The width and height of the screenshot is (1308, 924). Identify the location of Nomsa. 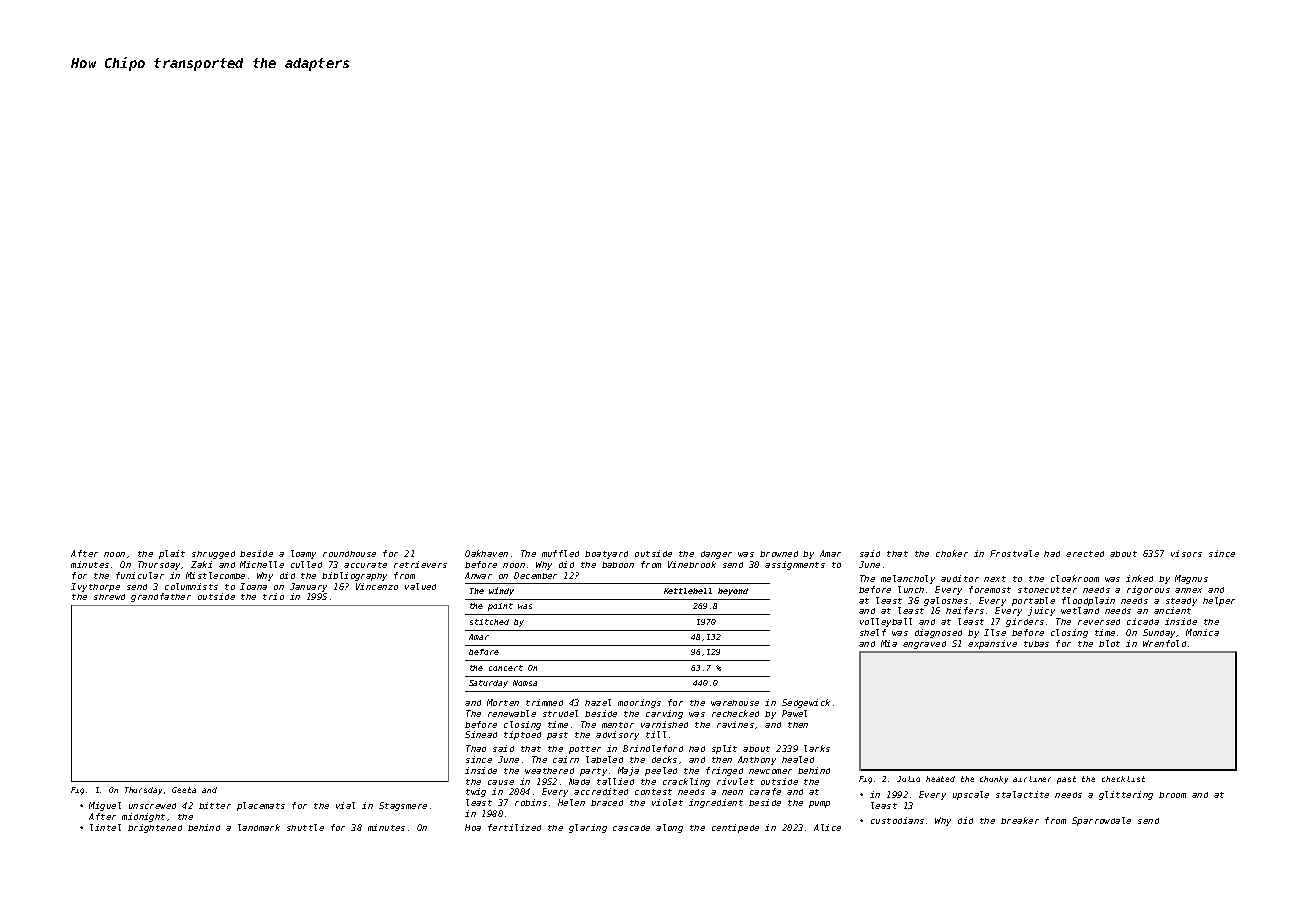
(525, 683).
